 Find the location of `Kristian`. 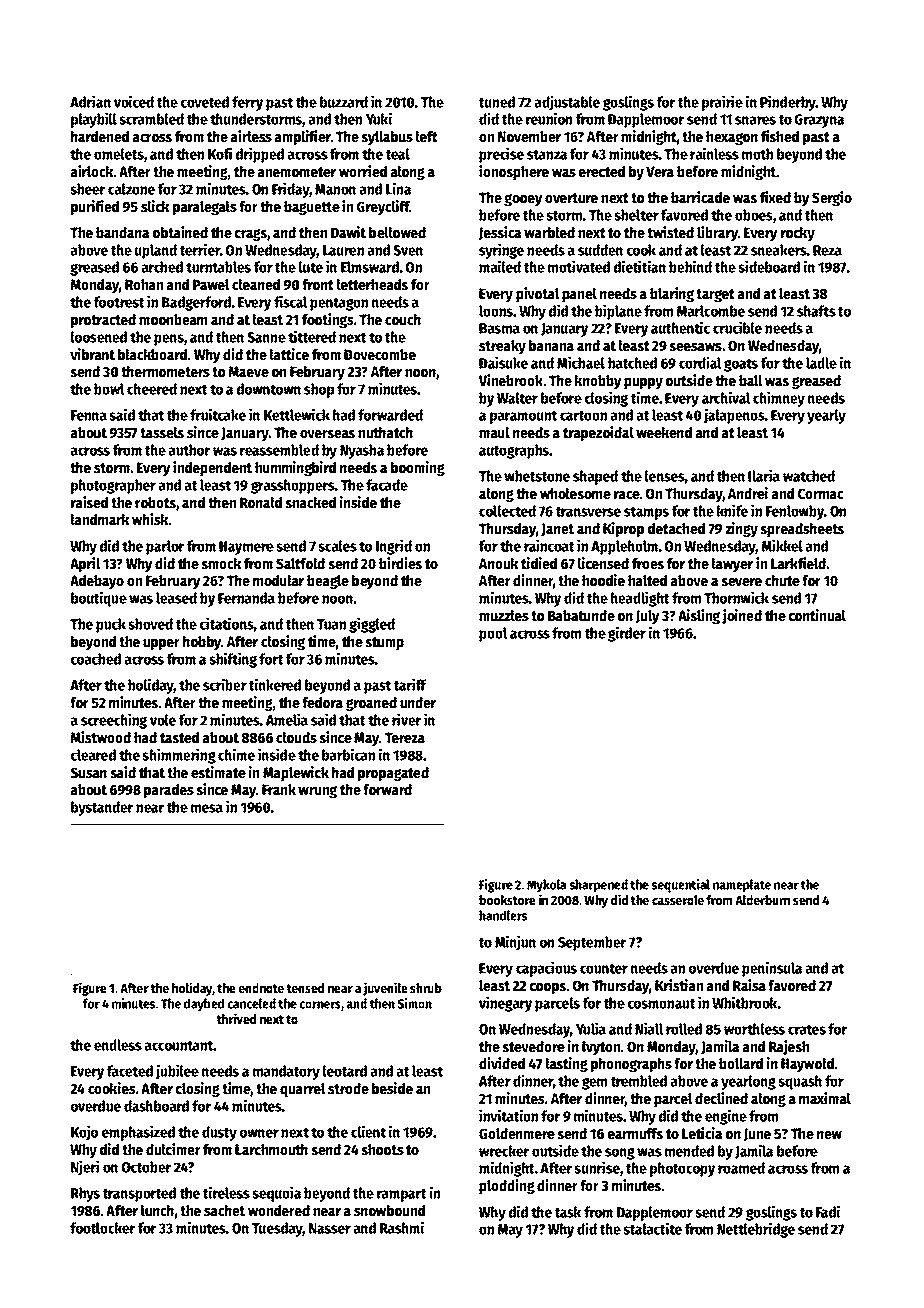

Kristian is located at coordinates (679, 985).
